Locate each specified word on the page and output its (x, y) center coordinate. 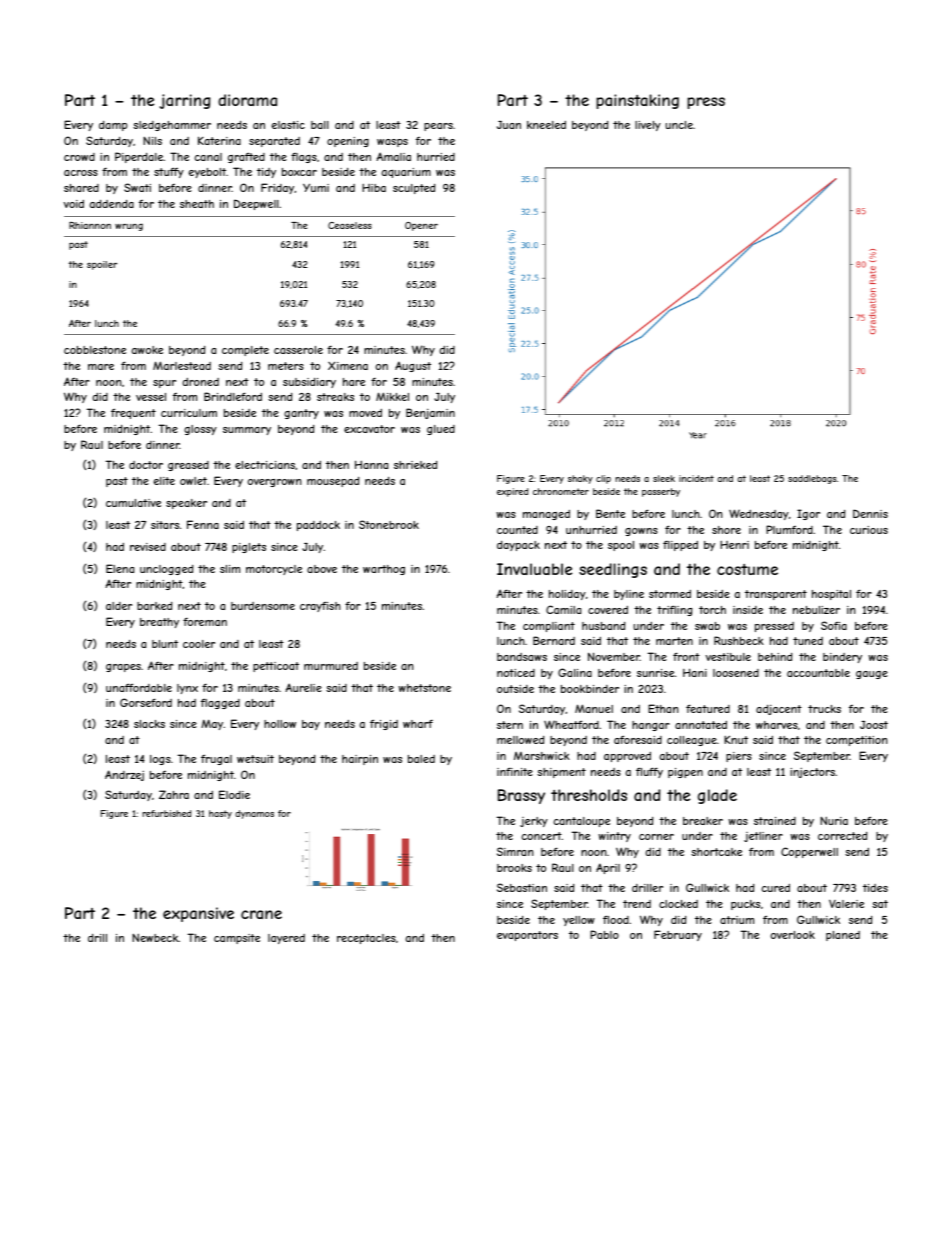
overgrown (275, 483)
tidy (266, 173)
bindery (842, 658)
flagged (220, 704)
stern (510, 725)
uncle (679, 125)
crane (261, 914)
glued (441, 430)
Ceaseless (350, 225)
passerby (661, 492)
